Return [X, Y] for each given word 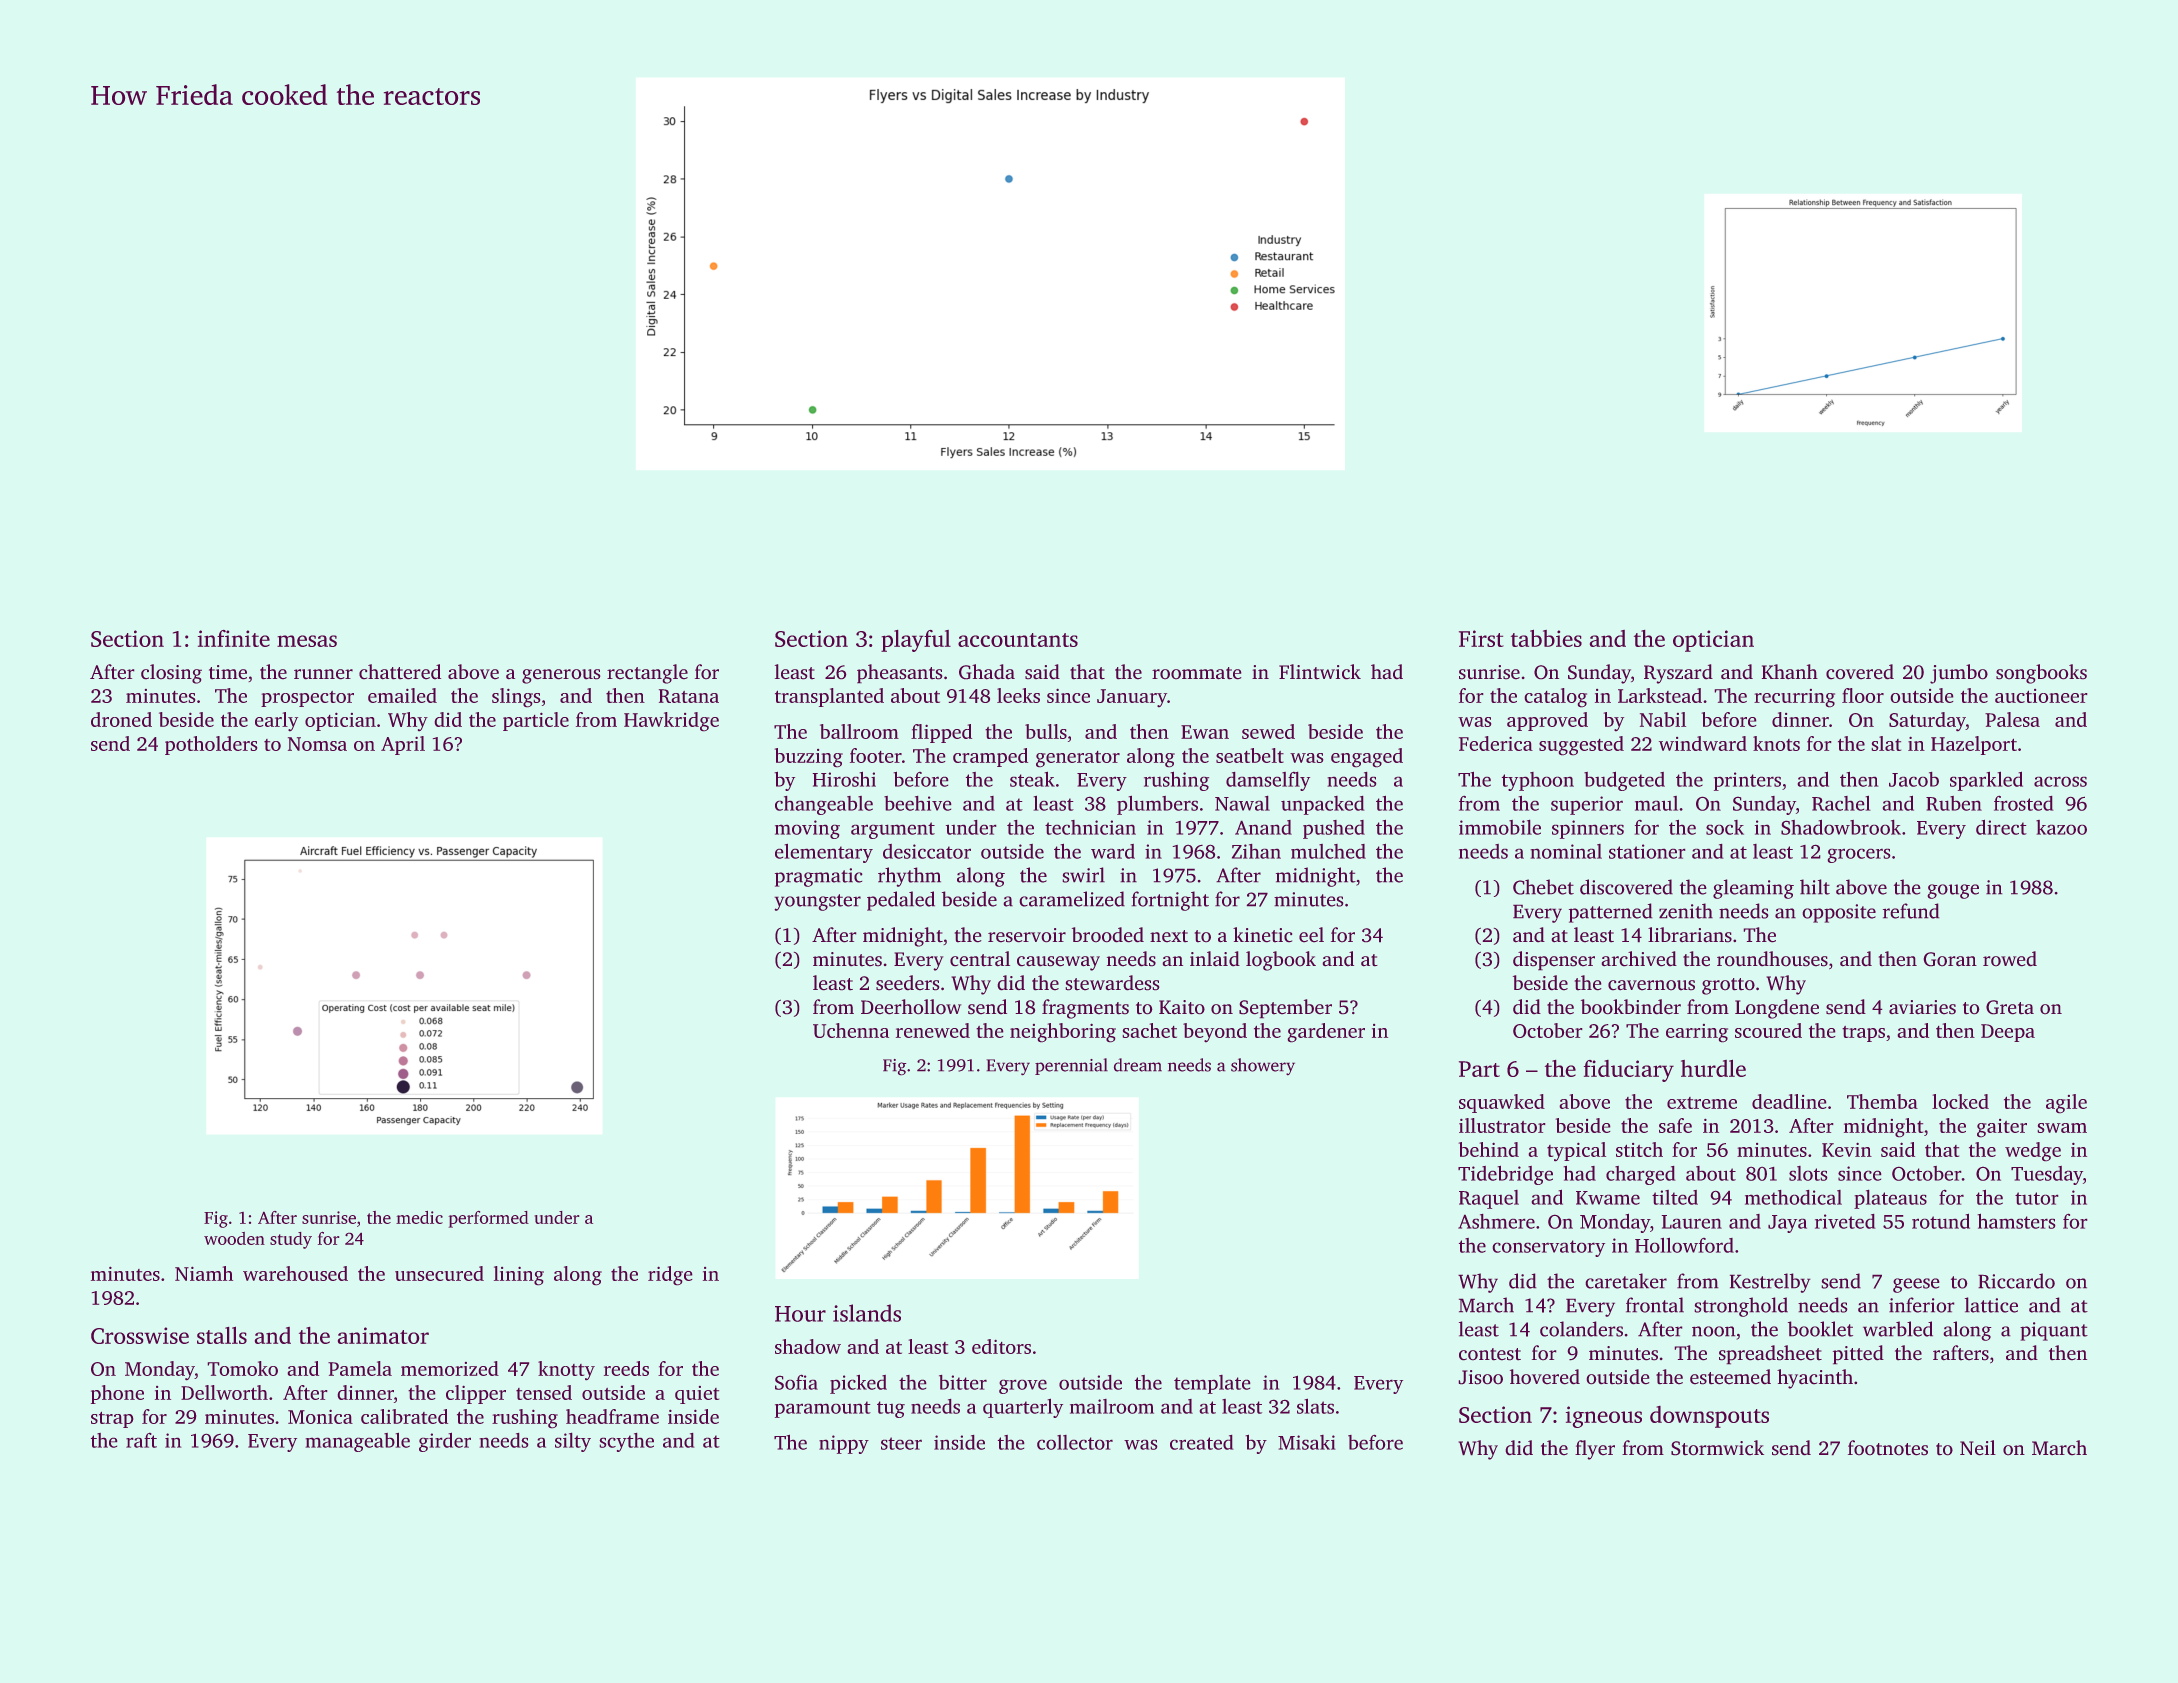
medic [419, 1217]
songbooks [2041, 674]
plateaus [1890, 1199]
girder [445, 1442]
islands [867, 1313]
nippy [844, 1444]
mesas [307, 641]
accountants [1018, 640]
